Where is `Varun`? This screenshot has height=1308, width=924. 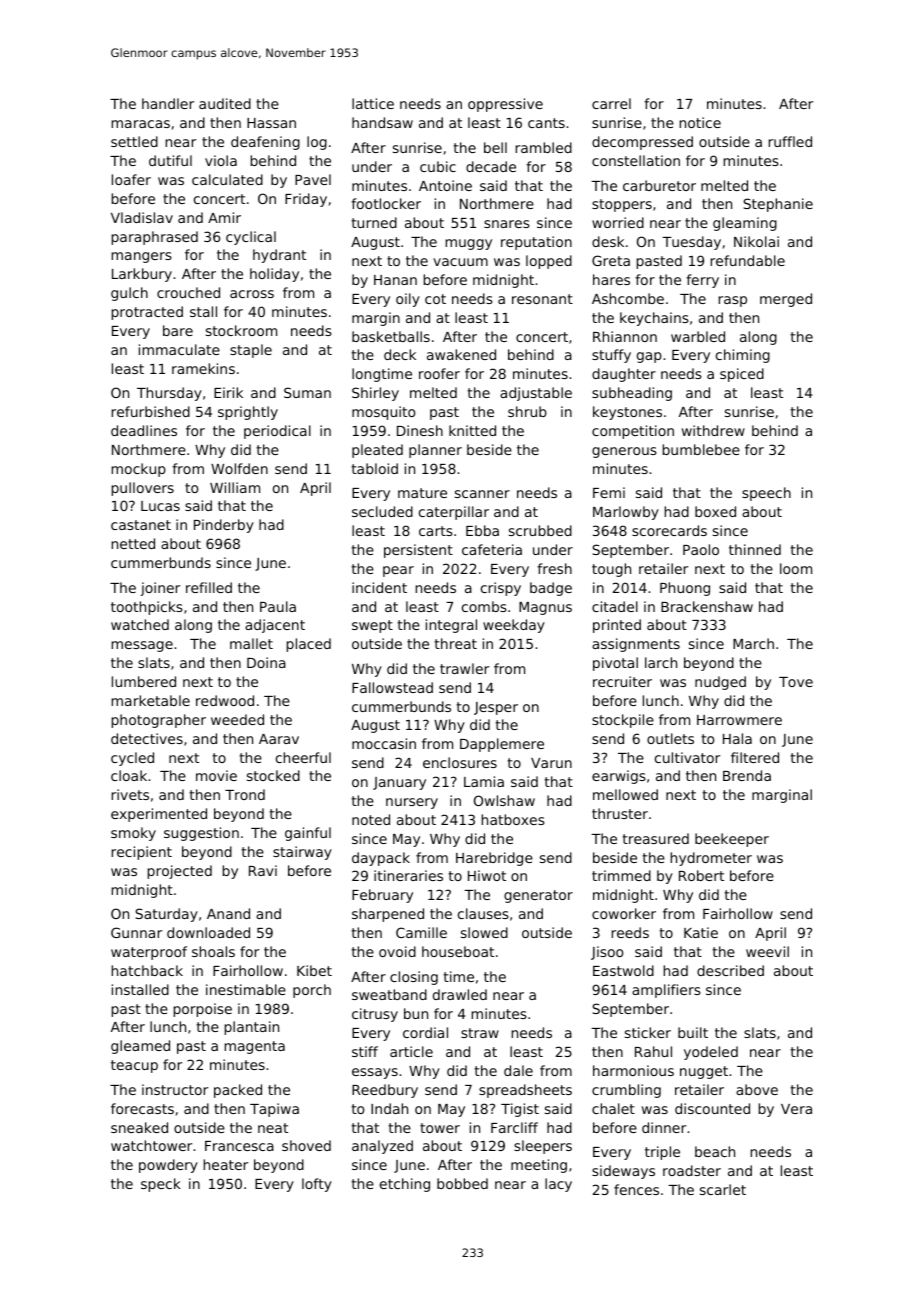
Varun is located at coordinates (551, 763).
